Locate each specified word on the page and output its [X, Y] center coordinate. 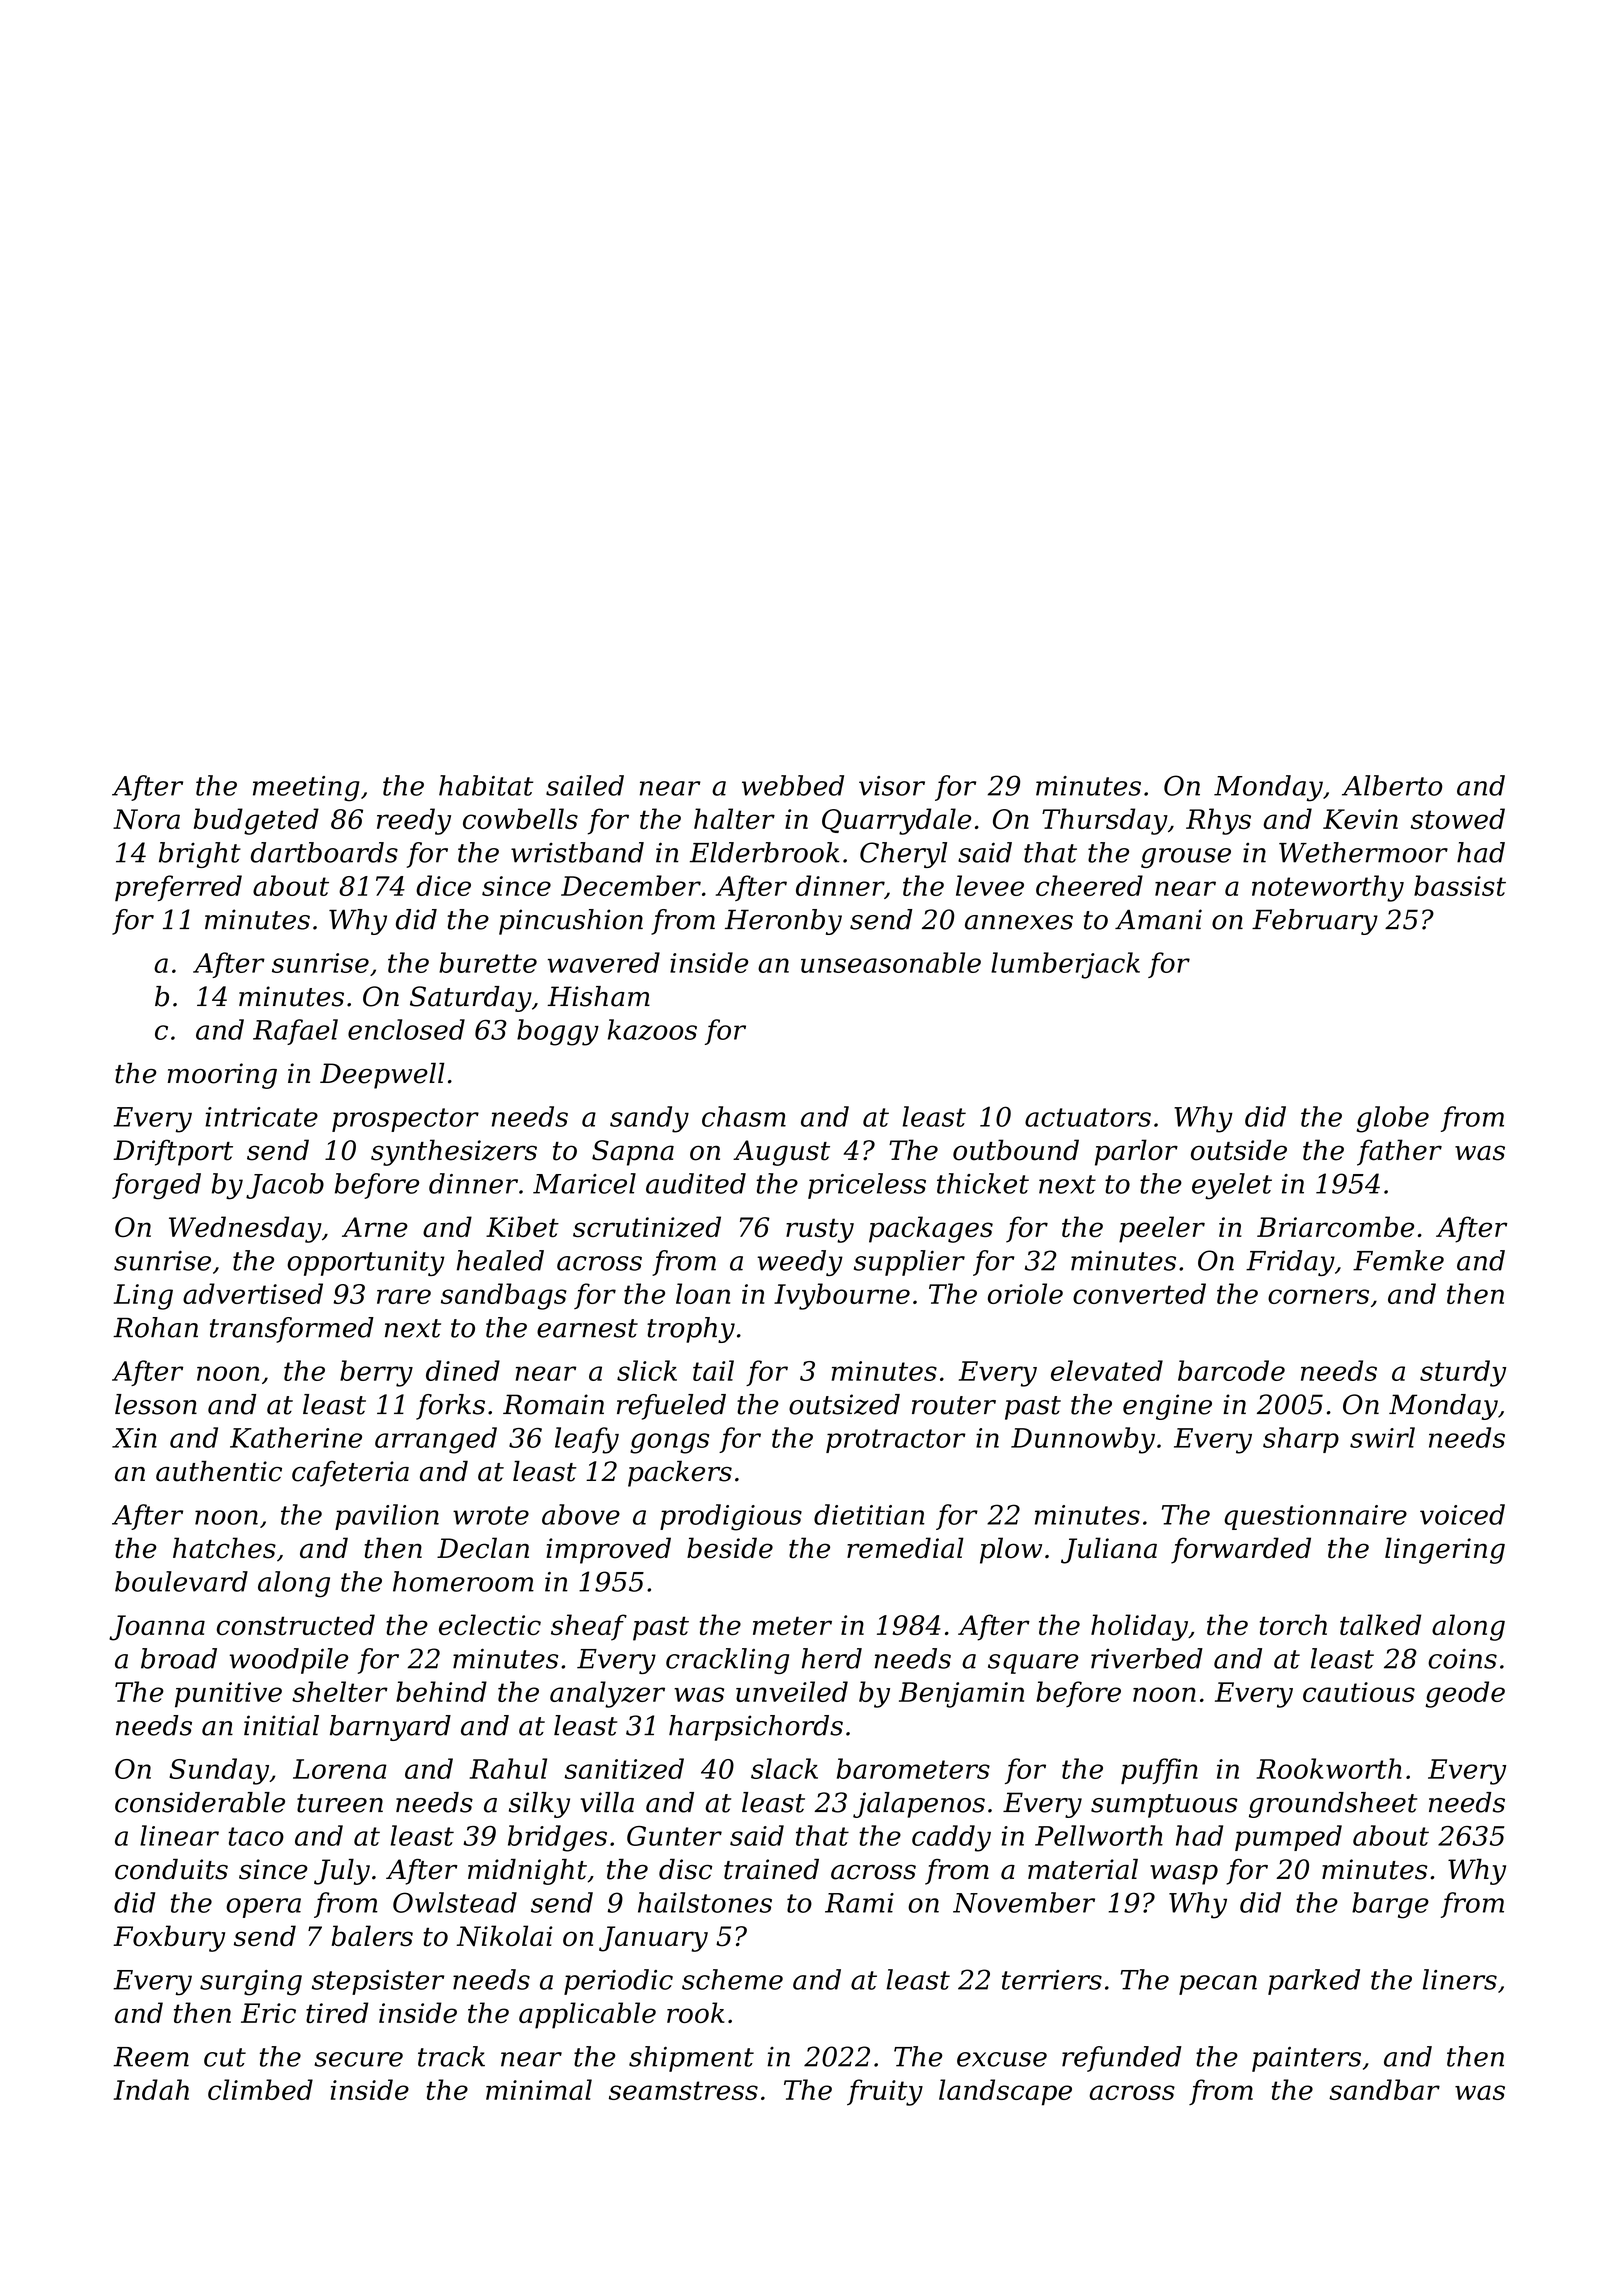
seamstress [683, 2090]
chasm [744, 1116]
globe [1392, 1119]
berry [376, 1373]
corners [1318, 1296]
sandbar [1384, 2089]
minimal [539, 2089]
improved [608, 1550]
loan [703, 1293]
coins [1462, 1659]
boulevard [181, 1581]
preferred [178, 888]
